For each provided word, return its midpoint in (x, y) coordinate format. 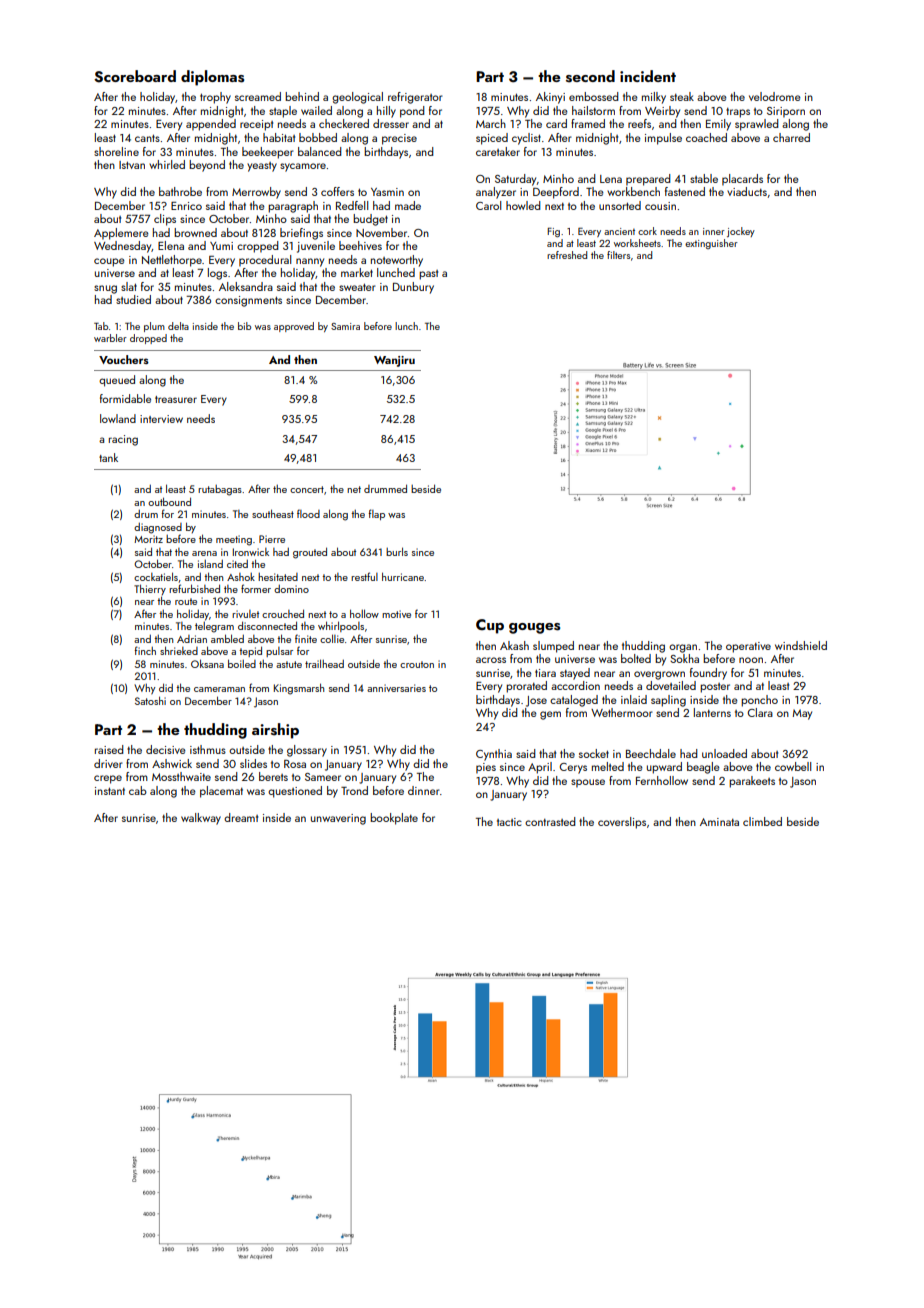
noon (751, 660)
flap (376, 514)
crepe (108, 779)
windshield (801, 645)
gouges (534, 628)
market (357, 272)
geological (357, 98)
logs (217, 274)
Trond (354, 790)
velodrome (775, 96)
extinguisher (711, 244)
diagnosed (158, 528)
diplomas (212, 78)
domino (291, 589)
